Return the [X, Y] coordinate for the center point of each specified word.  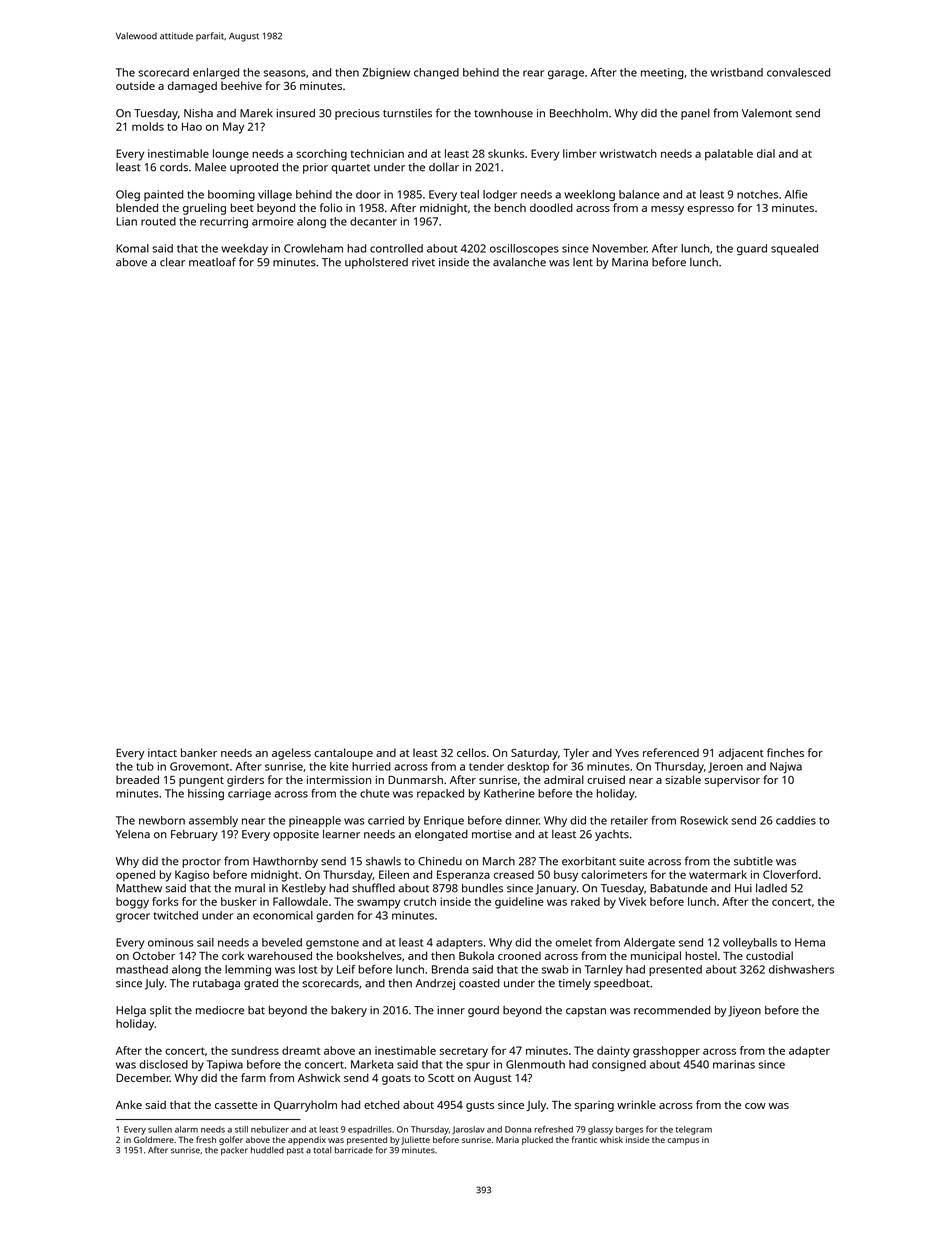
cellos [471, 752]
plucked [537, 1140]
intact [162, 753]
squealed [794, 249]
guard [752, 249]
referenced [671, 752]
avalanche [519, 262]
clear [172, 262]
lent [583, 262]
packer [234, 1151]
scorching [321, 155]
